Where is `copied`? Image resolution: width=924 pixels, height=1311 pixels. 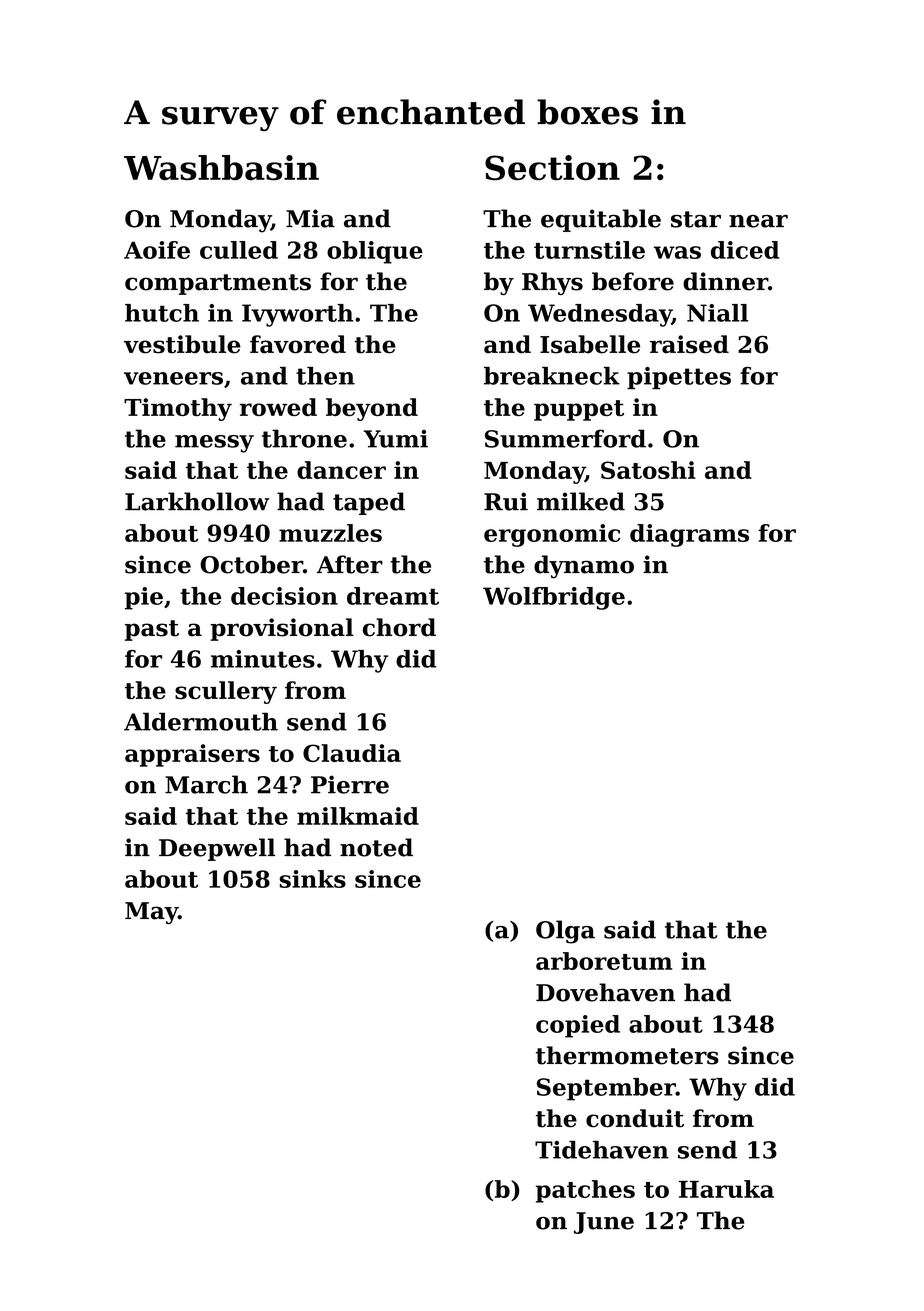
copied is located at coordinates (578, 1026).
